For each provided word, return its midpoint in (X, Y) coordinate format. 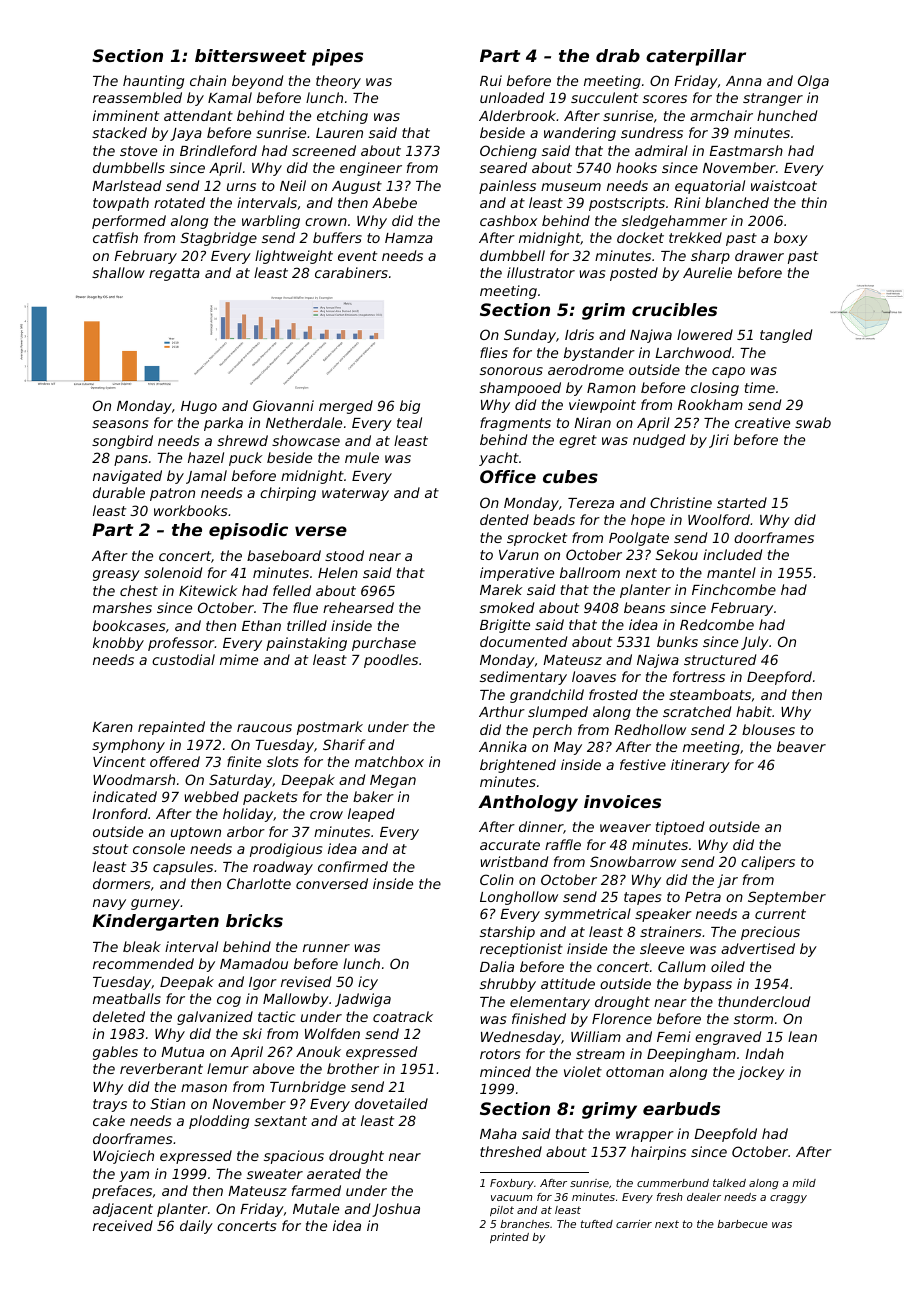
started (742, 502)
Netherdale (304, 422)
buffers (337, 237)
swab (813, 422)
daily (196, 1227)
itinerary (700, 766)
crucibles (674, 309)
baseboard (284, 555)
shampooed (520, 389)
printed (509, 1238)
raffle (563, 844)
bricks (254, 920)
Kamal (230, 97)
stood (344, 555)
